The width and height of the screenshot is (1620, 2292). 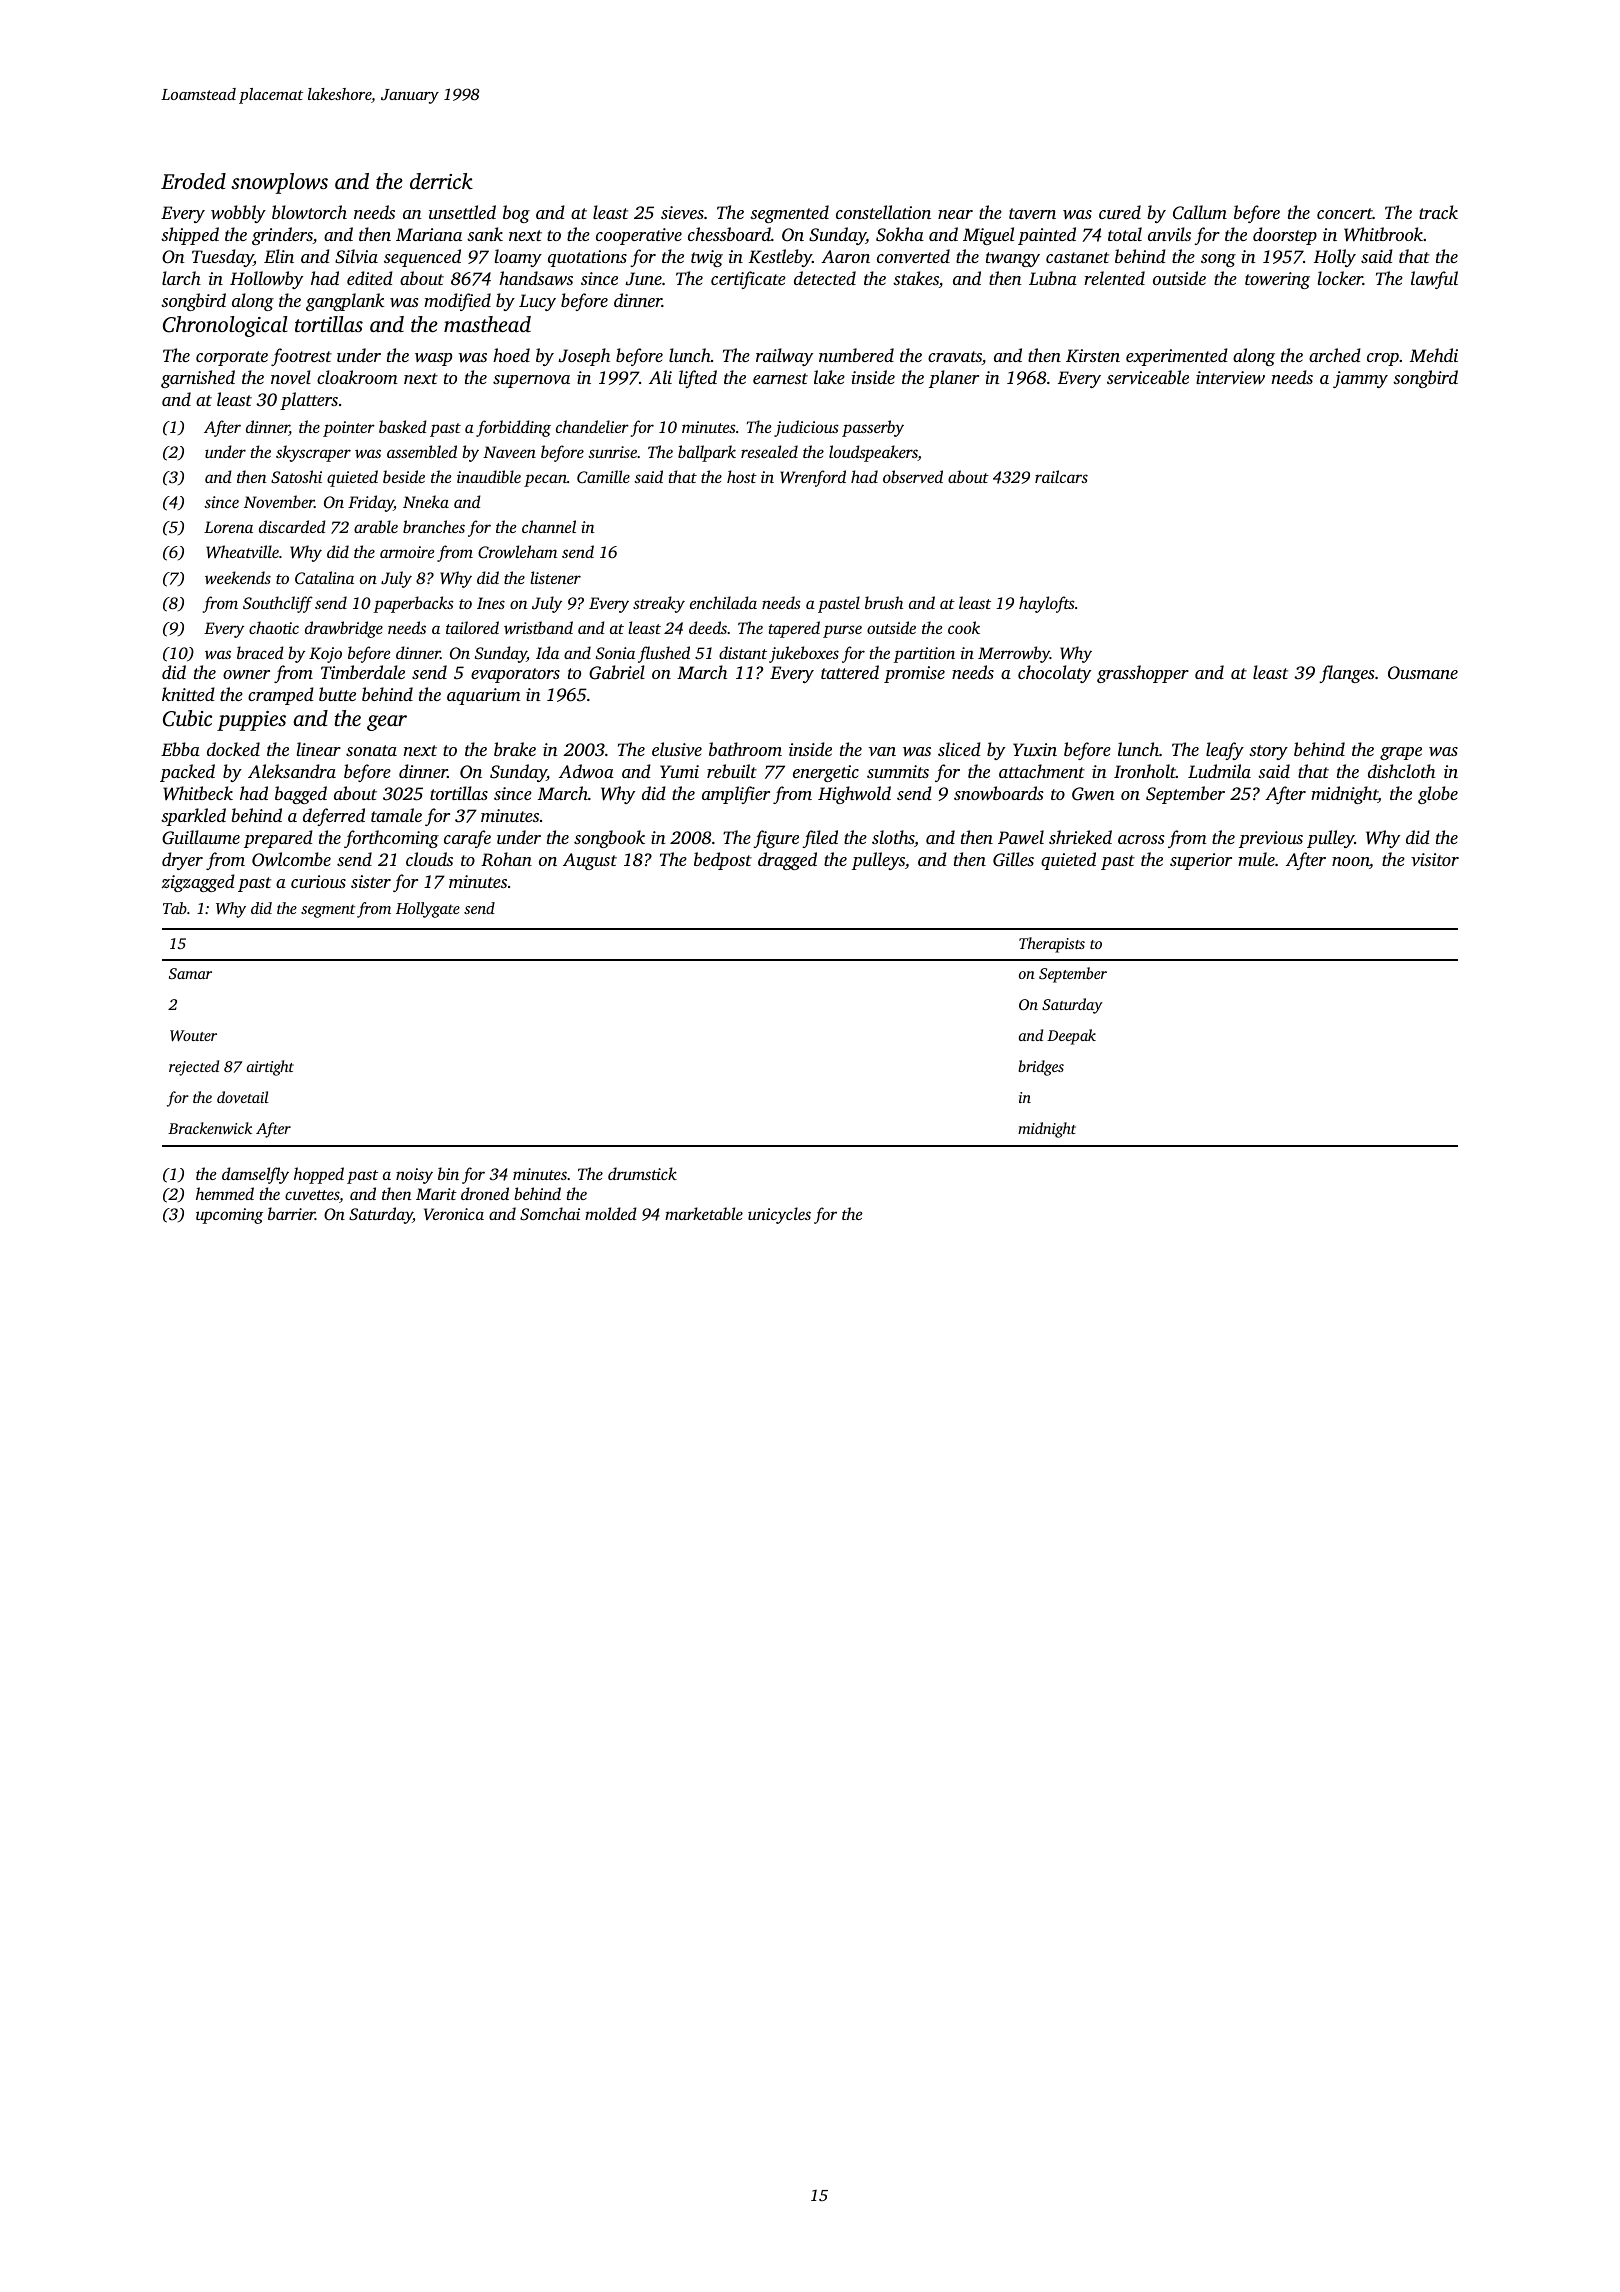 What do you see at coordinates (780, 378) in the screenshot?
I see `earnest` at bounding box center [780, 378].
